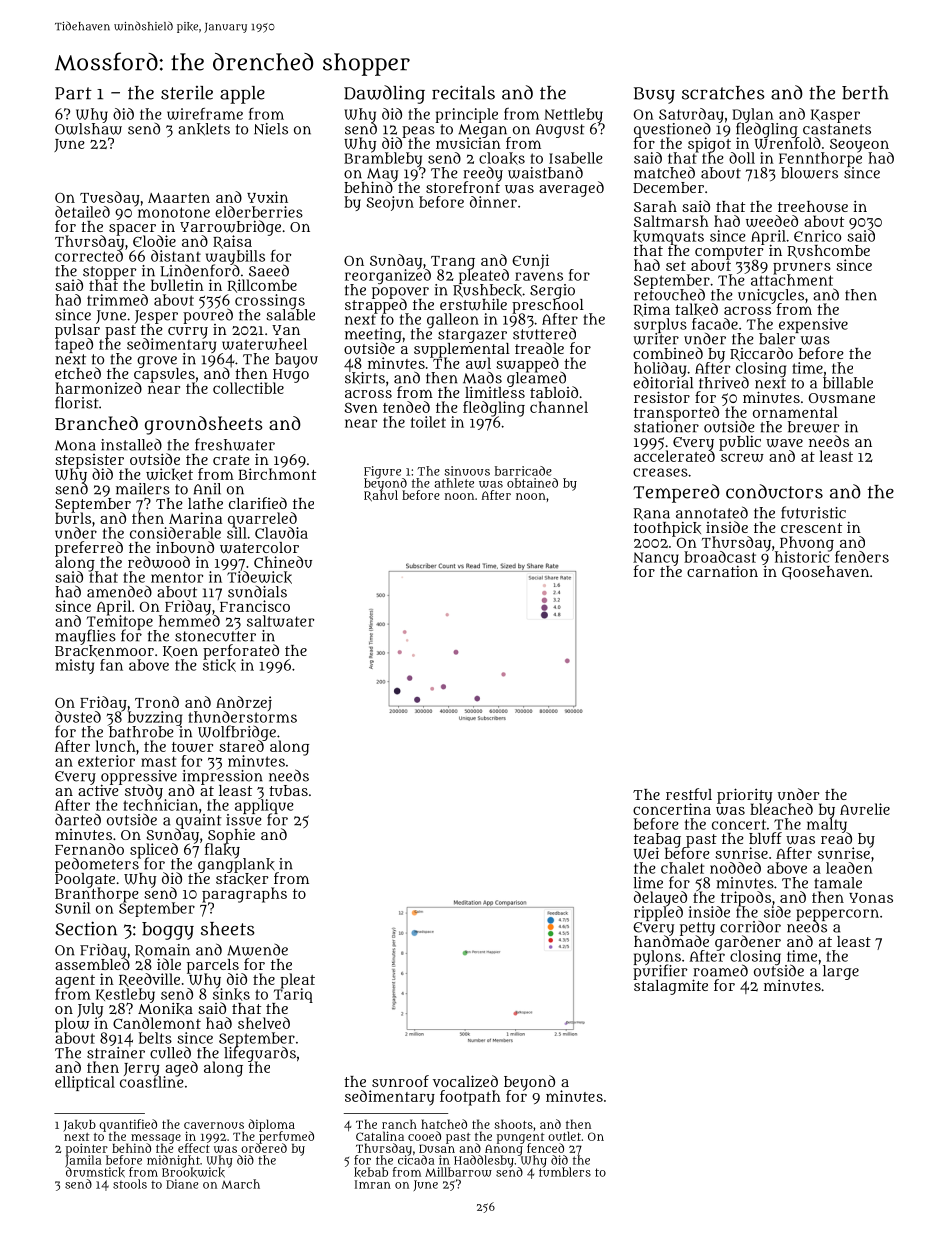 This screenshot has height=1233, width=952. What do you see at coordinates (646, 853) in the screenshot?
I see `Wei` at bounding box center [646, 853].
